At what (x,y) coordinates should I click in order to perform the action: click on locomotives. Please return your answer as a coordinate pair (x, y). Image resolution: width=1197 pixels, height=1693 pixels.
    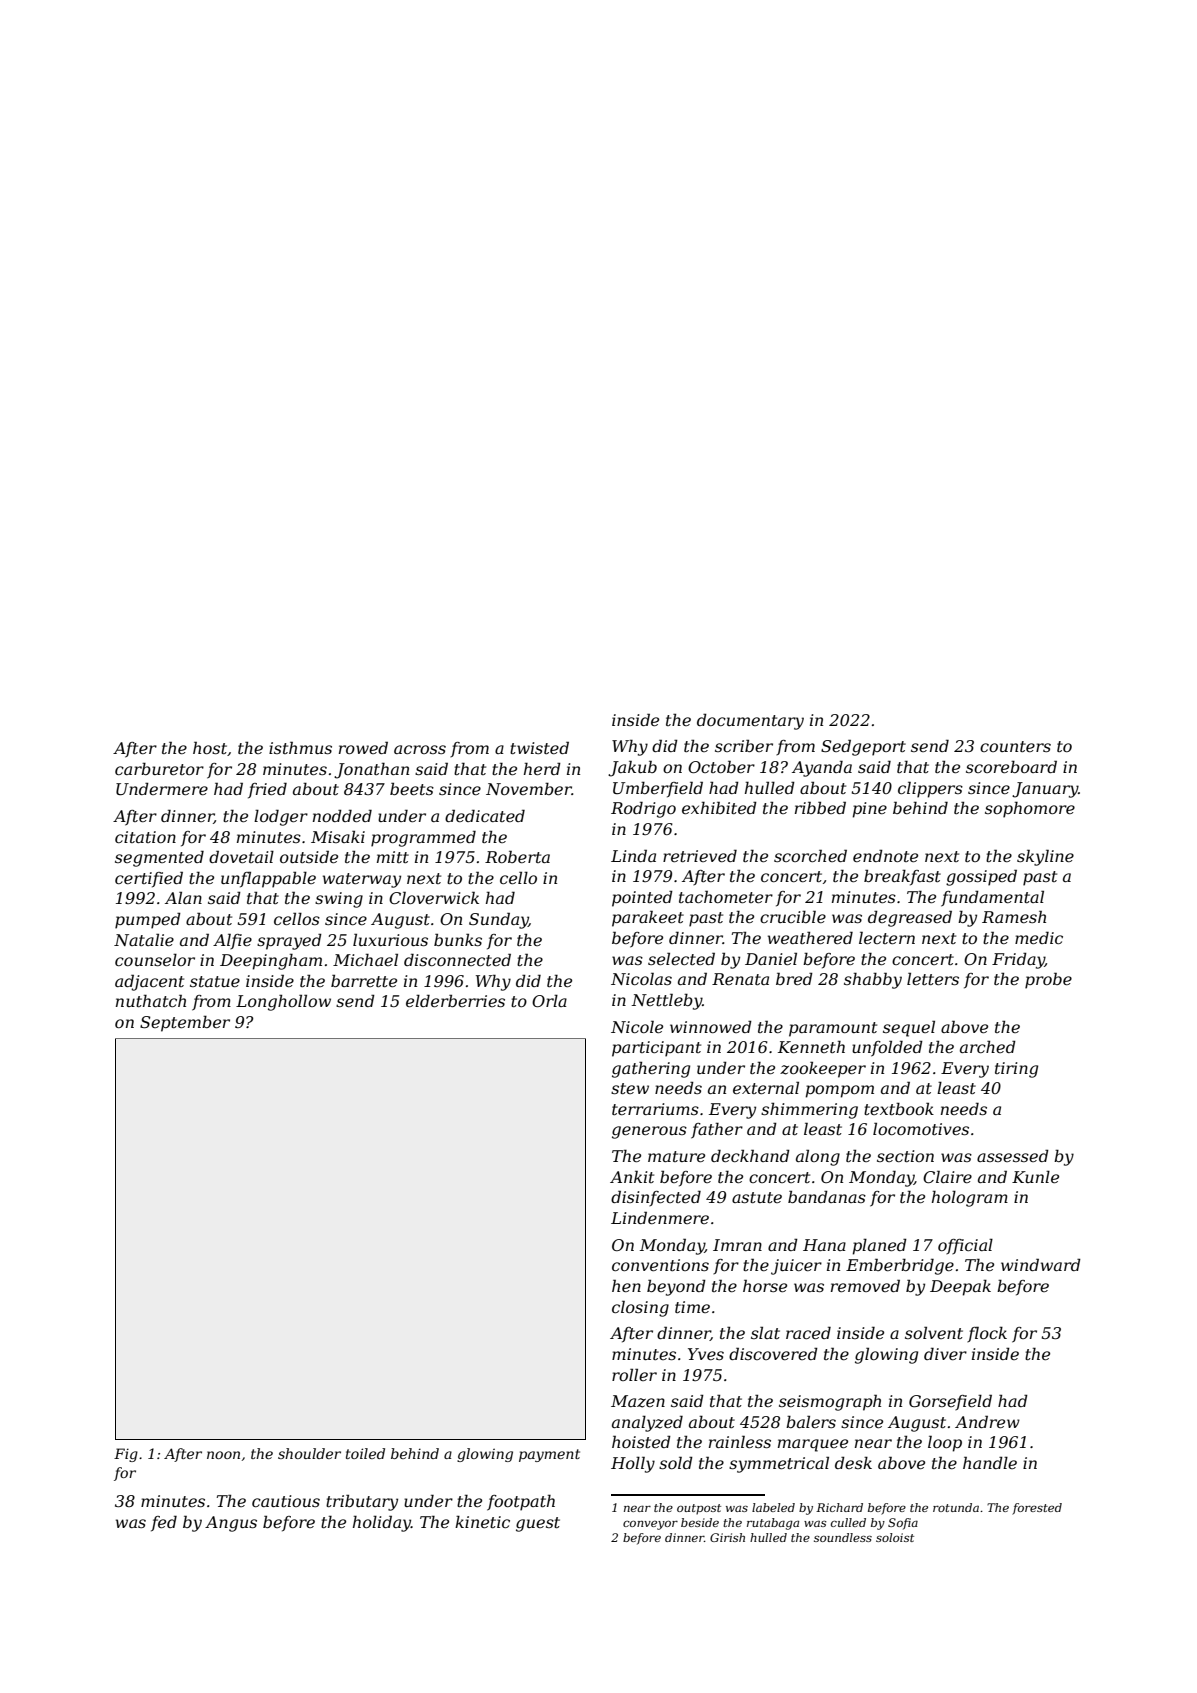
    Looking at the image, I should click on (921, 1128).
